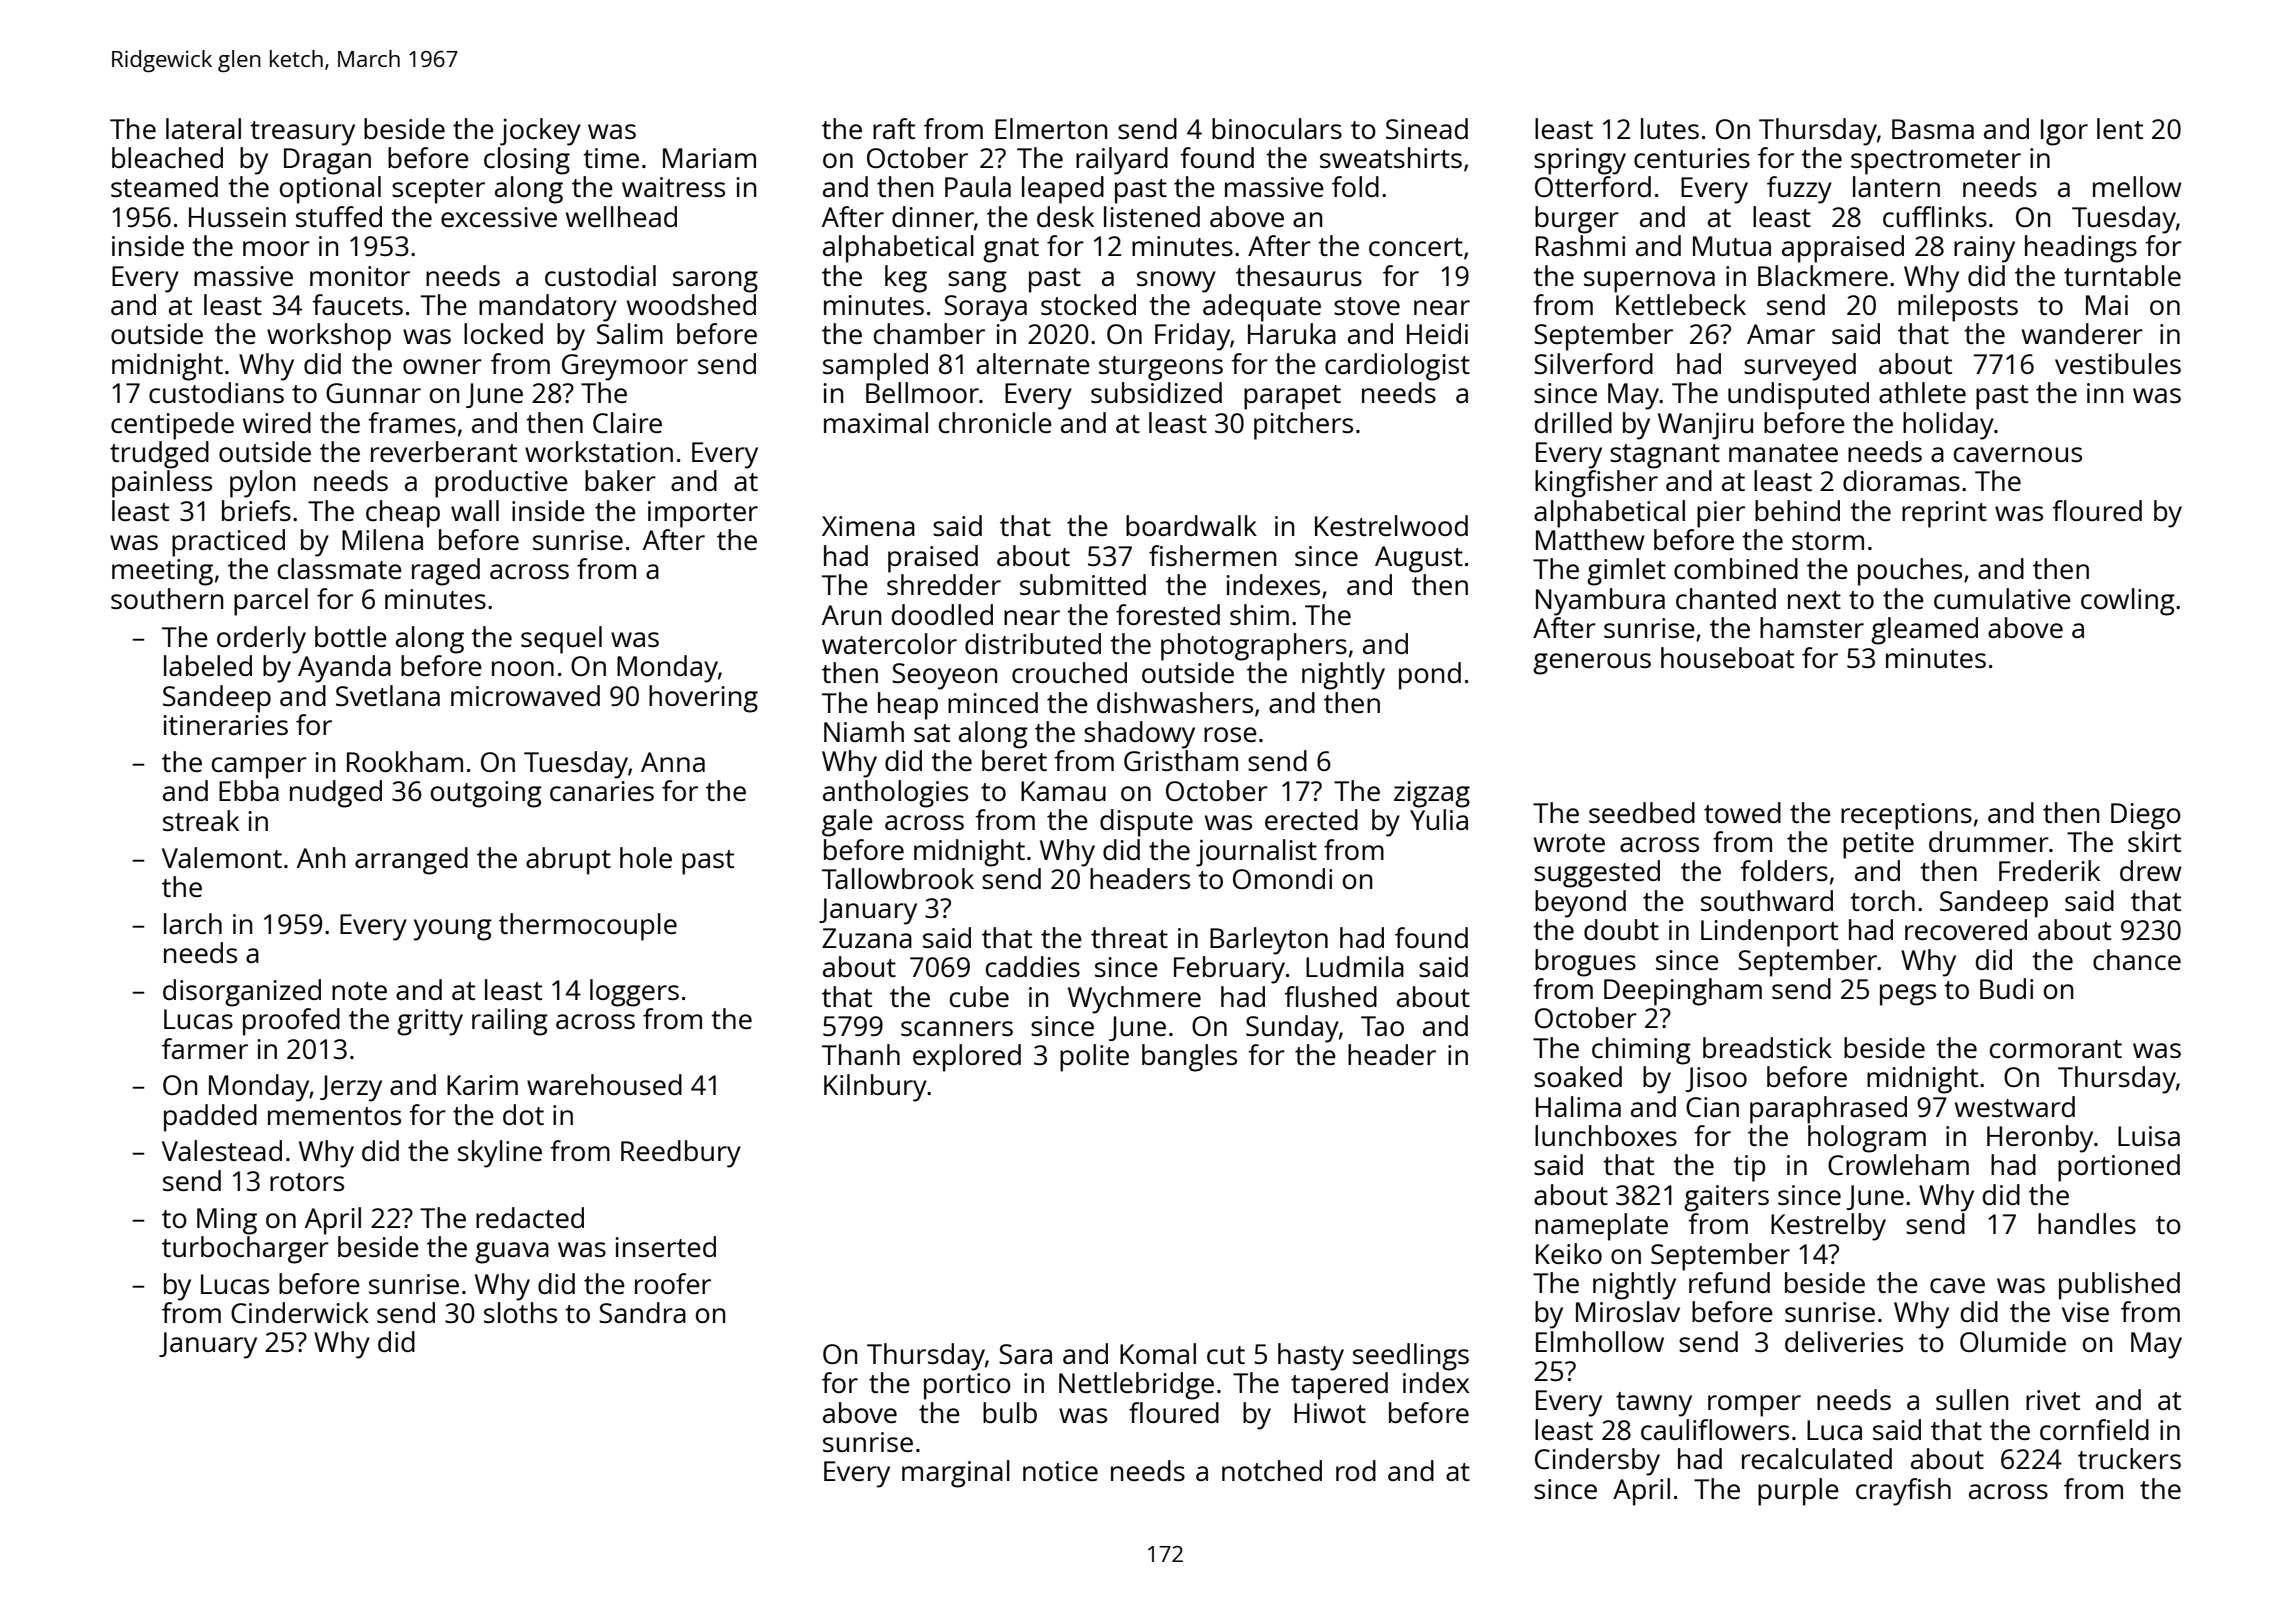  I want to click on threat, so click(1129, 937).
